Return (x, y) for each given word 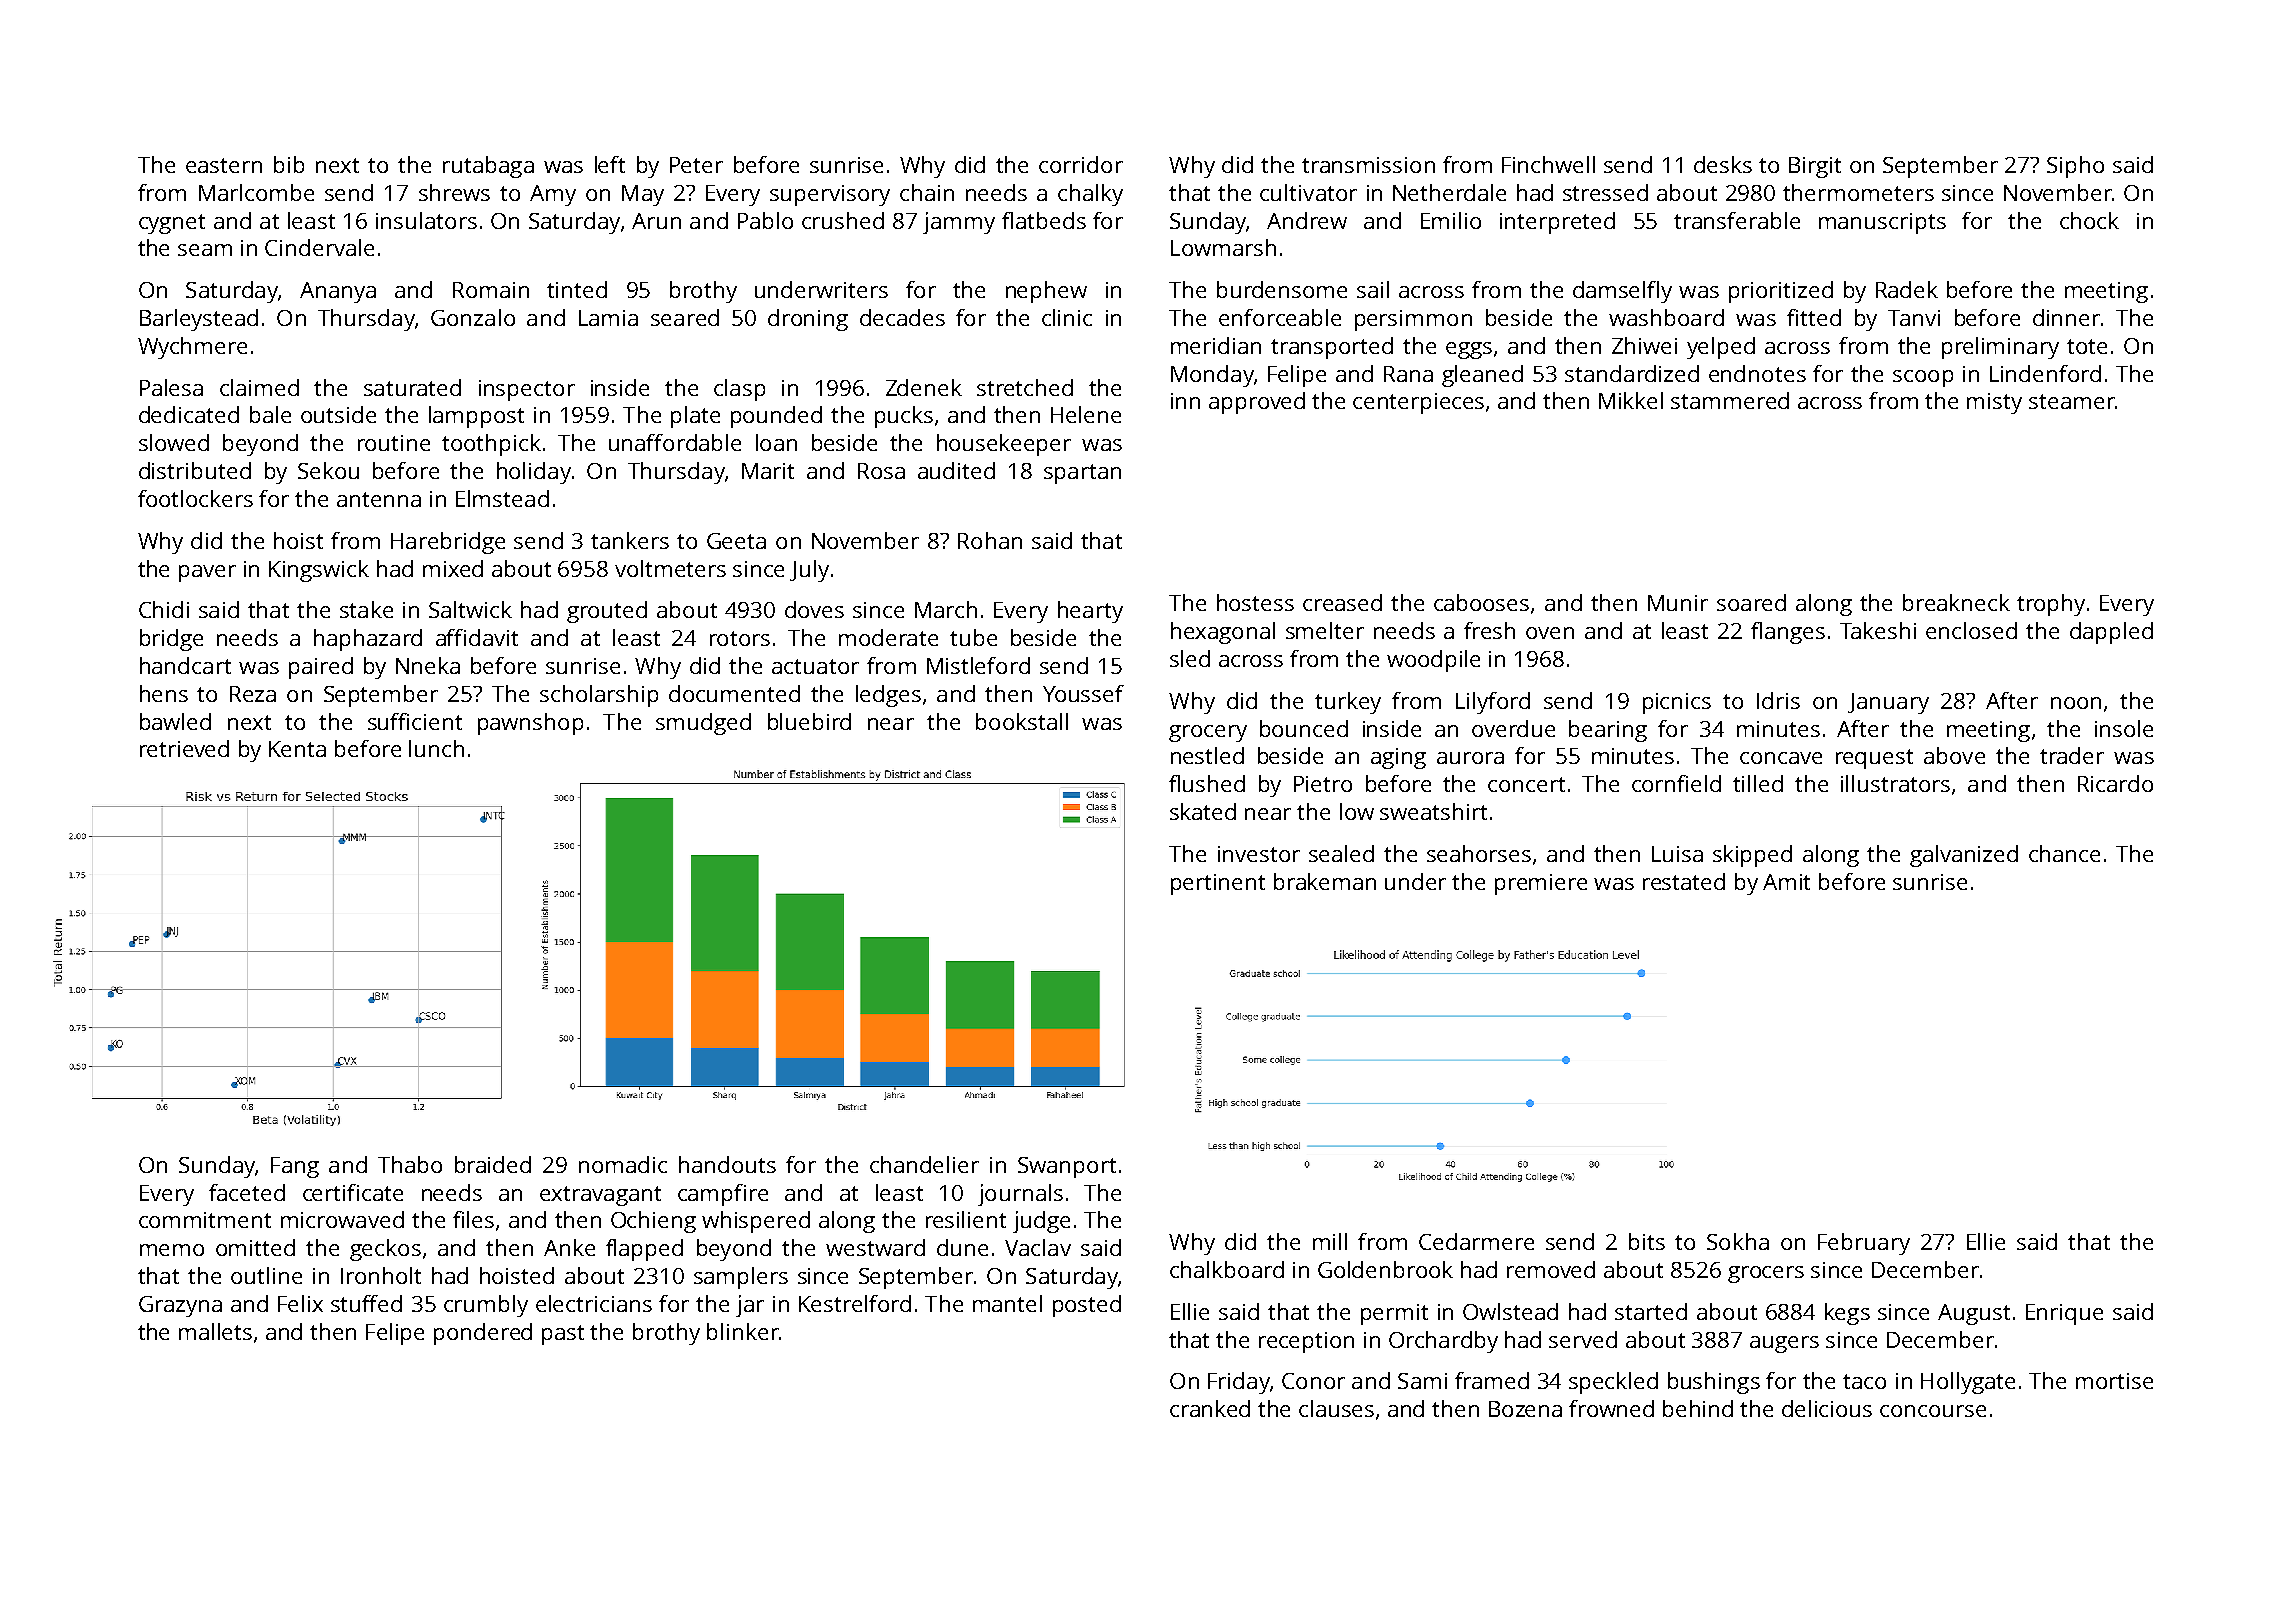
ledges (888, 696)
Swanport (1067, 1167)
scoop (1923, 378)
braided (493, 1164)
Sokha (1738, 1241)
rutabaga (488, 167)
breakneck (1956, 602)
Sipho (2075, 167)
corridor (1081, 164)
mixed (453, 568)
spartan (1082, 474)
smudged (703, 724)
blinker (743, 1331)
